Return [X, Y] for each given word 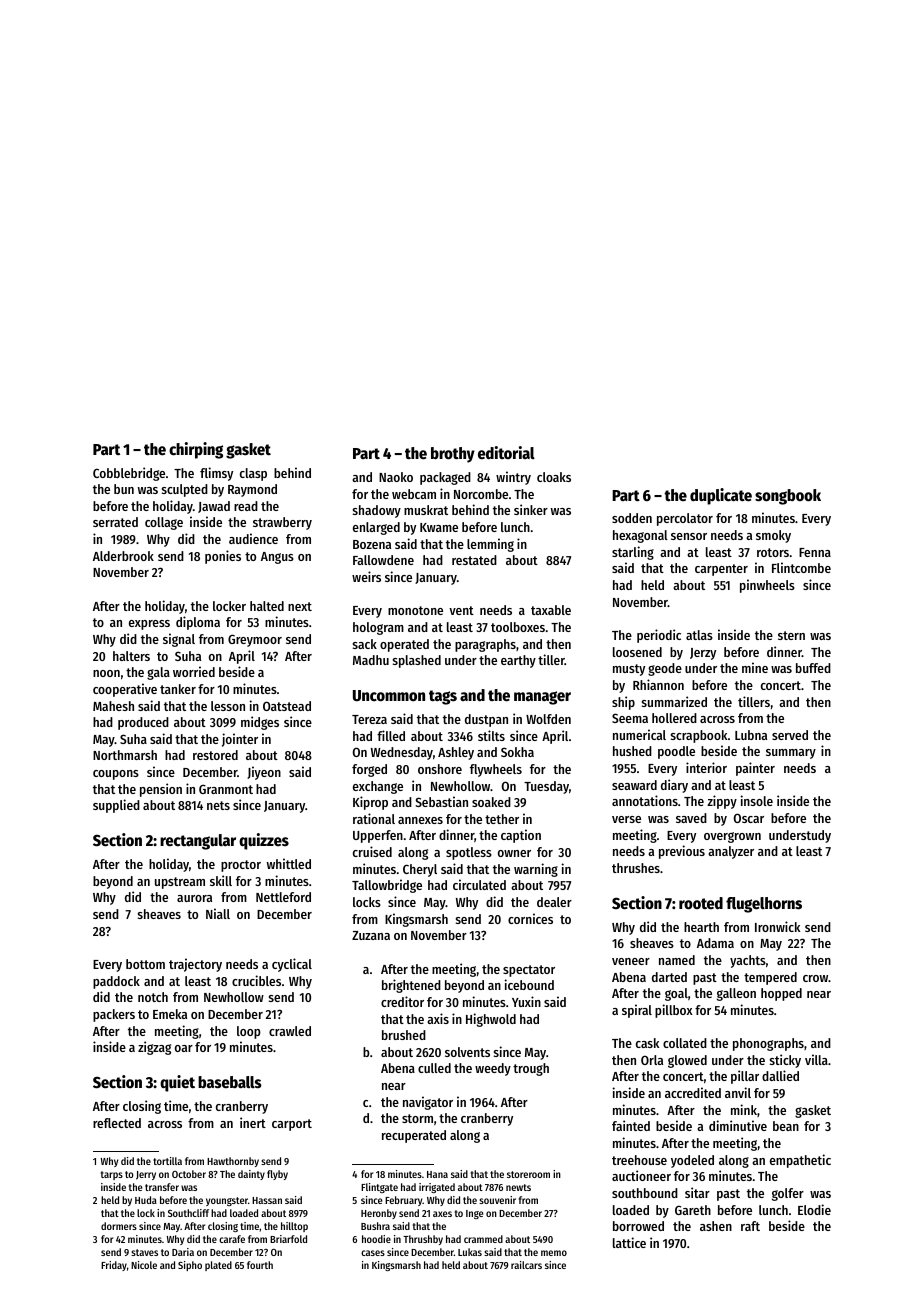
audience [253, 538]
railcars [526, 1265]
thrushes [636, 868]
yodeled [692, 1161]
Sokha [517, 752]
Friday [114, 1266]
